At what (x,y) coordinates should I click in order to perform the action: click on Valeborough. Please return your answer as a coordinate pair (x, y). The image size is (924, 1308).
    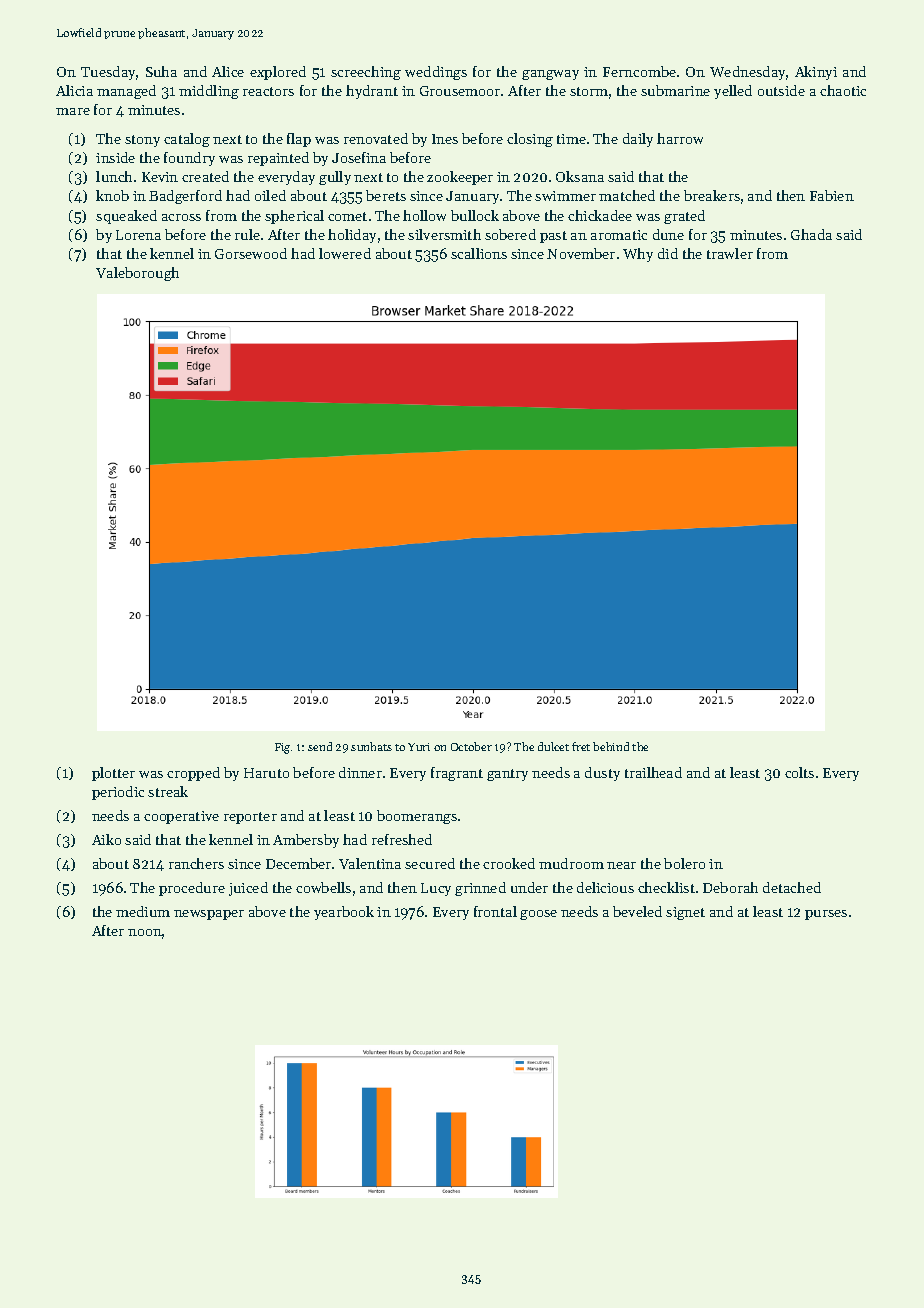
    Looking at the image, I should click on (137, 274).
